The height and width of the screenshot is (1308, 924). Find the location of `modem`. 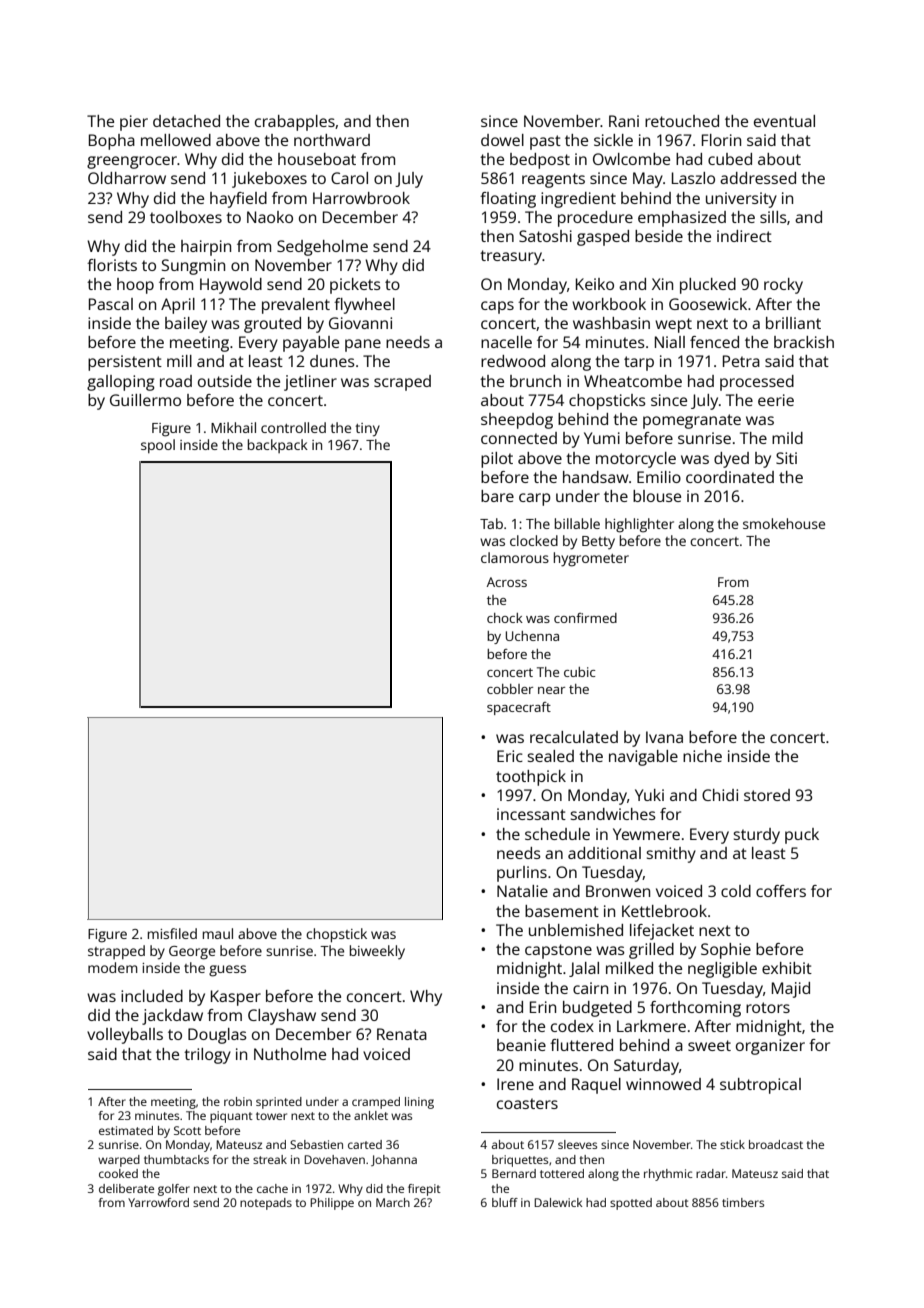

modem is located at coordinates (113, 967).
